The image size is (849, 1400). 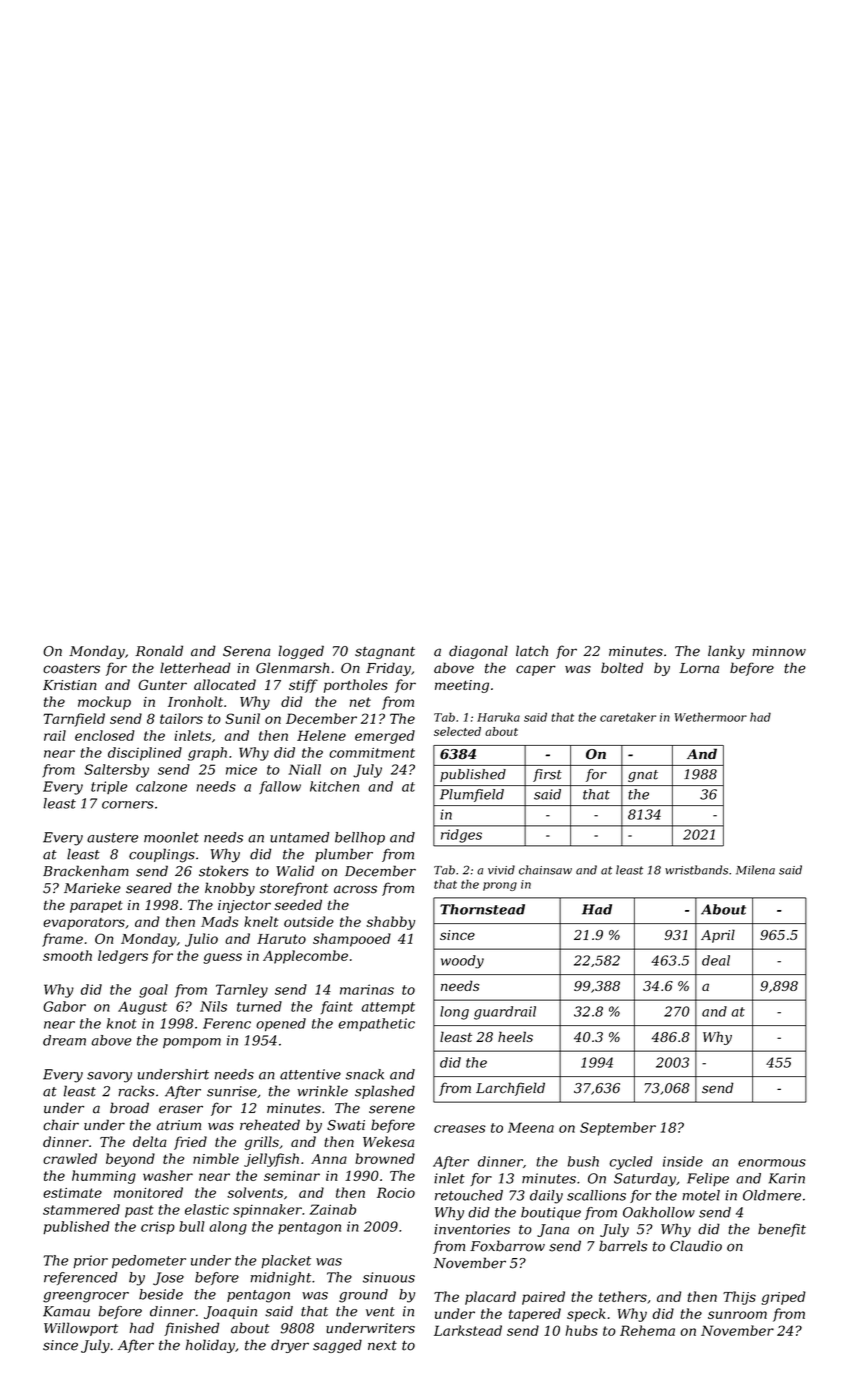 I want to click on Oldmere, so click(x=772, y=1195).
